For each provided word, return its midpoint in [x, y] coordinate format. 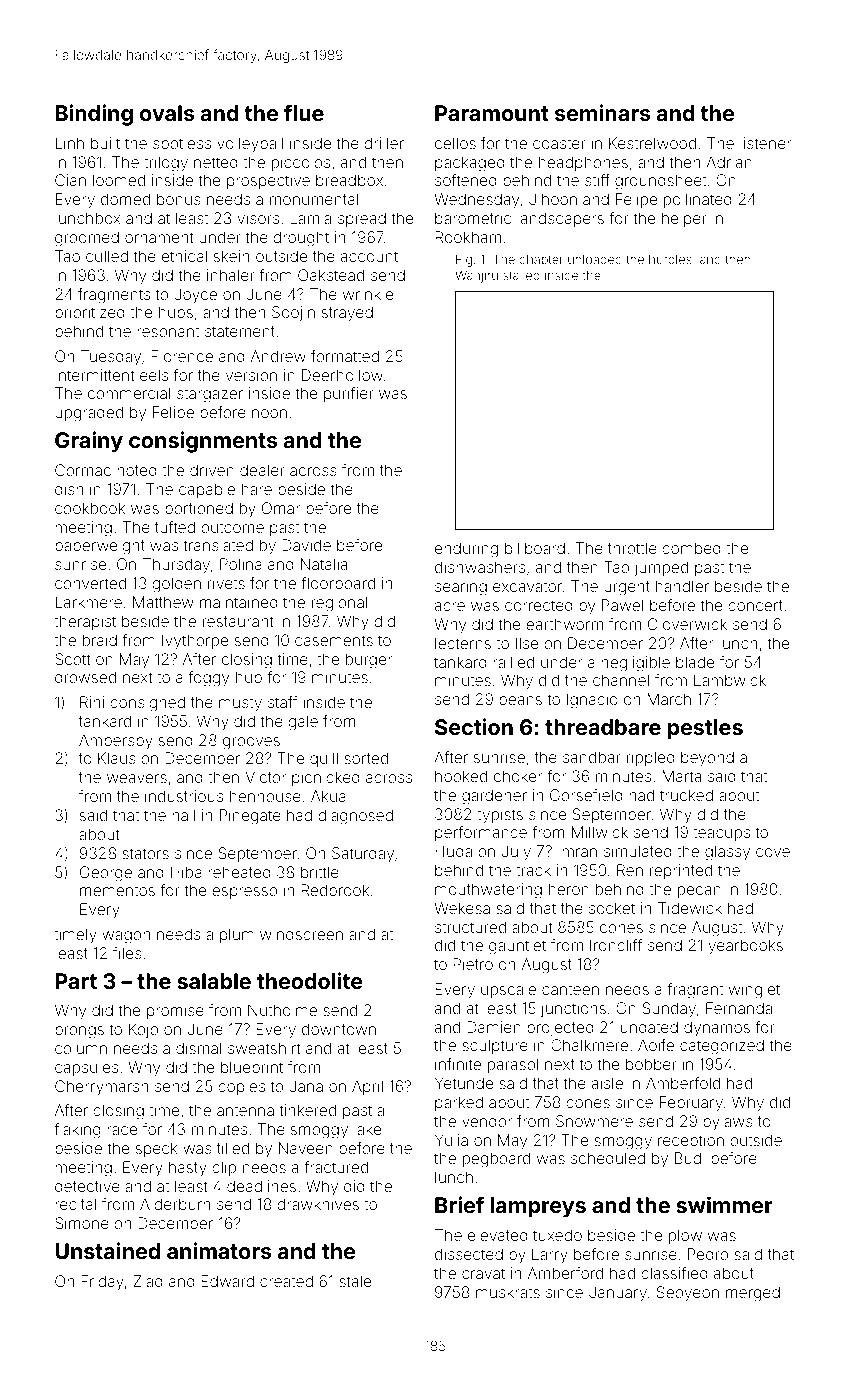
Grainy [89, 442]
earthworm [564, 624]
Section [474, 726]
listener [765, 143]
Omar [281, 508]
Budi [690, 1158]
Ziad [148, 1281]
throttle [632, 548]
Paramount [492, 113]
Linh [70, 143]
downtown [339, 1029]
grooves [251, 743]
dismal [198, 1048]
